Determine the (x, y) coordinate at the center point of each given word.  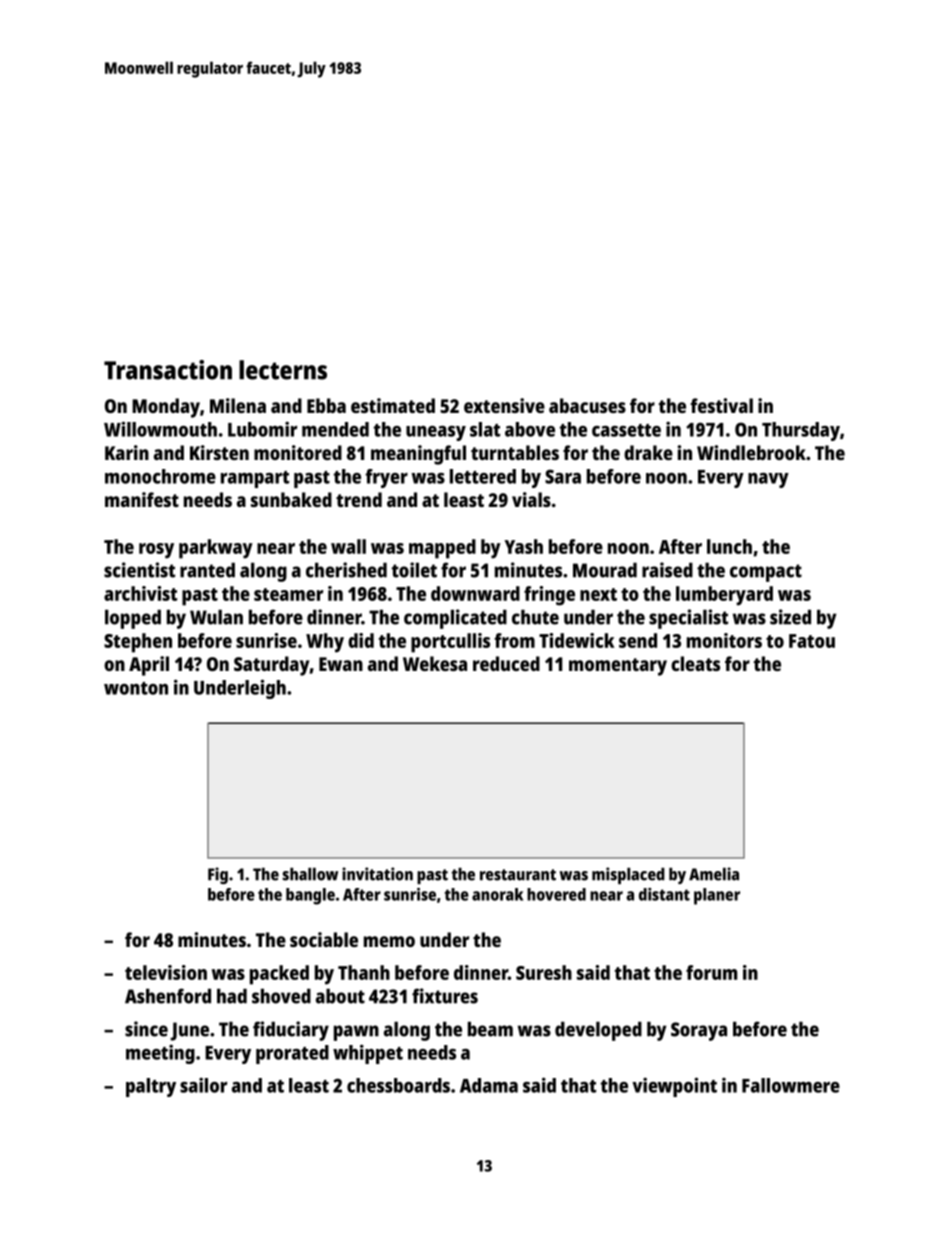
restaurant (518, 875)
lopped (133, 619)
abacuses (587, 405)
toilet (414, 570)
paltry (151, 1087)
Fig (218, 875)
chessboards (398, 1085)
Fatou (812, 641)
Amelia (714, 874)
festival (721, 405)
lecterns (283, 370)
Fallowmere (791, 1085)
